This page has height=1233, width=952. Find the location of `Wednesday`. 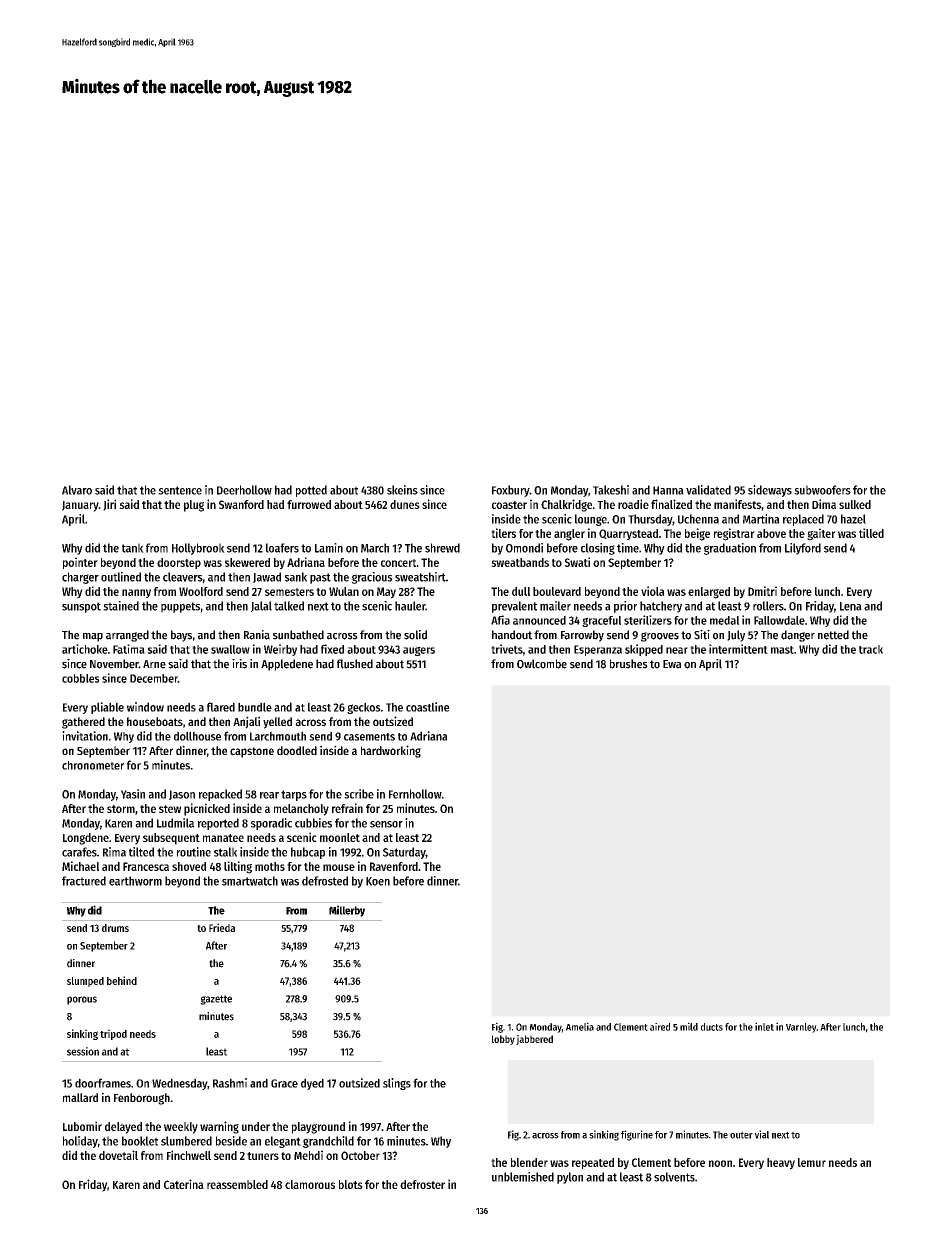

Wednesday is located at coordinates (179, 1084).
